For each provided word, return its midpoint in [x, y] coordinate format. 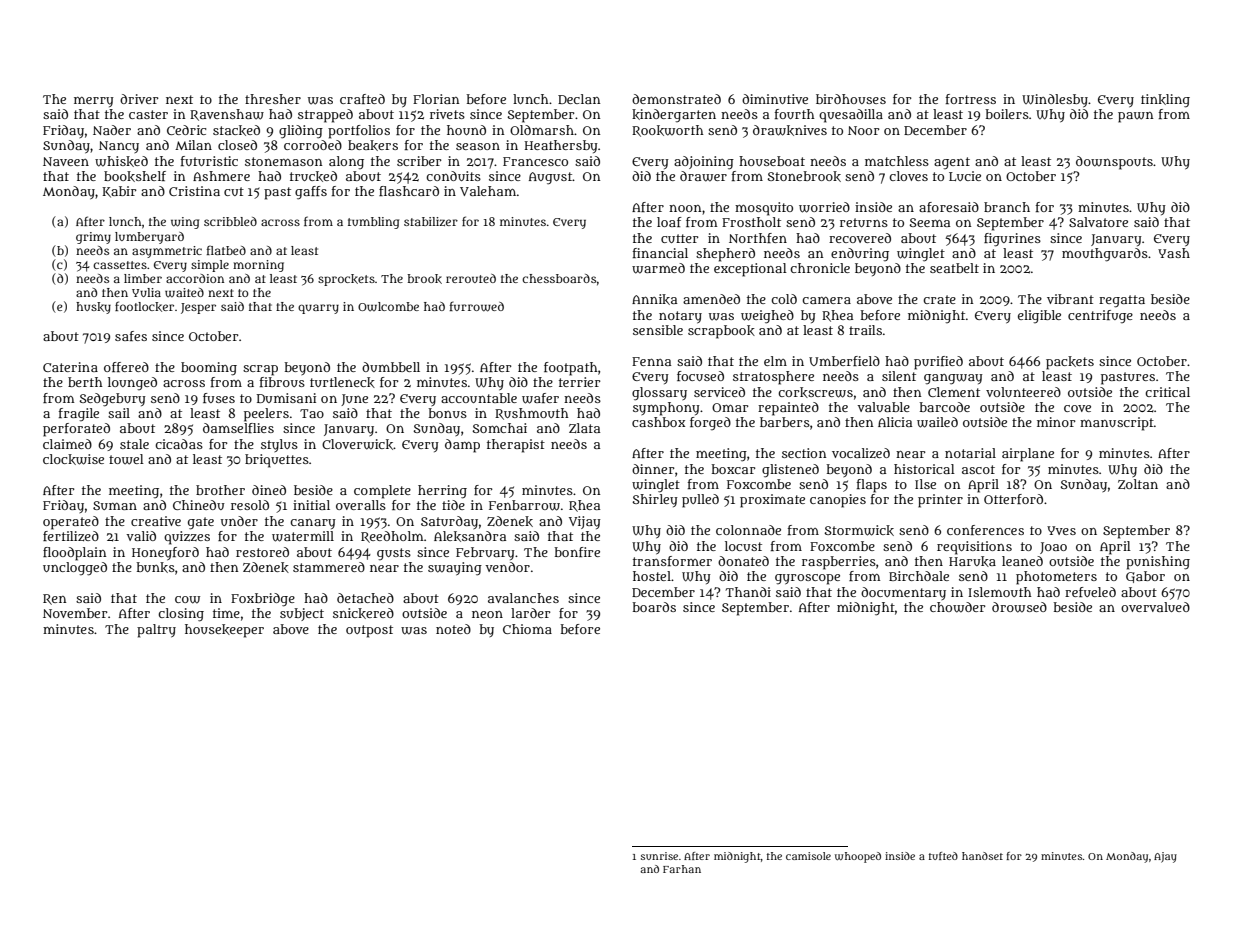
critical [1167, 392]
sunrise [659, 856]
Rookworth [668, 131]
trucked [313, 176]
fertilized [71, 536]
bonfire [577, 552]
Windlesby [1055, 100]
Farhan [682, 869]
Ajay [1165, 857]
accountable [479, 398]
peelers [266, 415]
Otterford [1013, 499]
